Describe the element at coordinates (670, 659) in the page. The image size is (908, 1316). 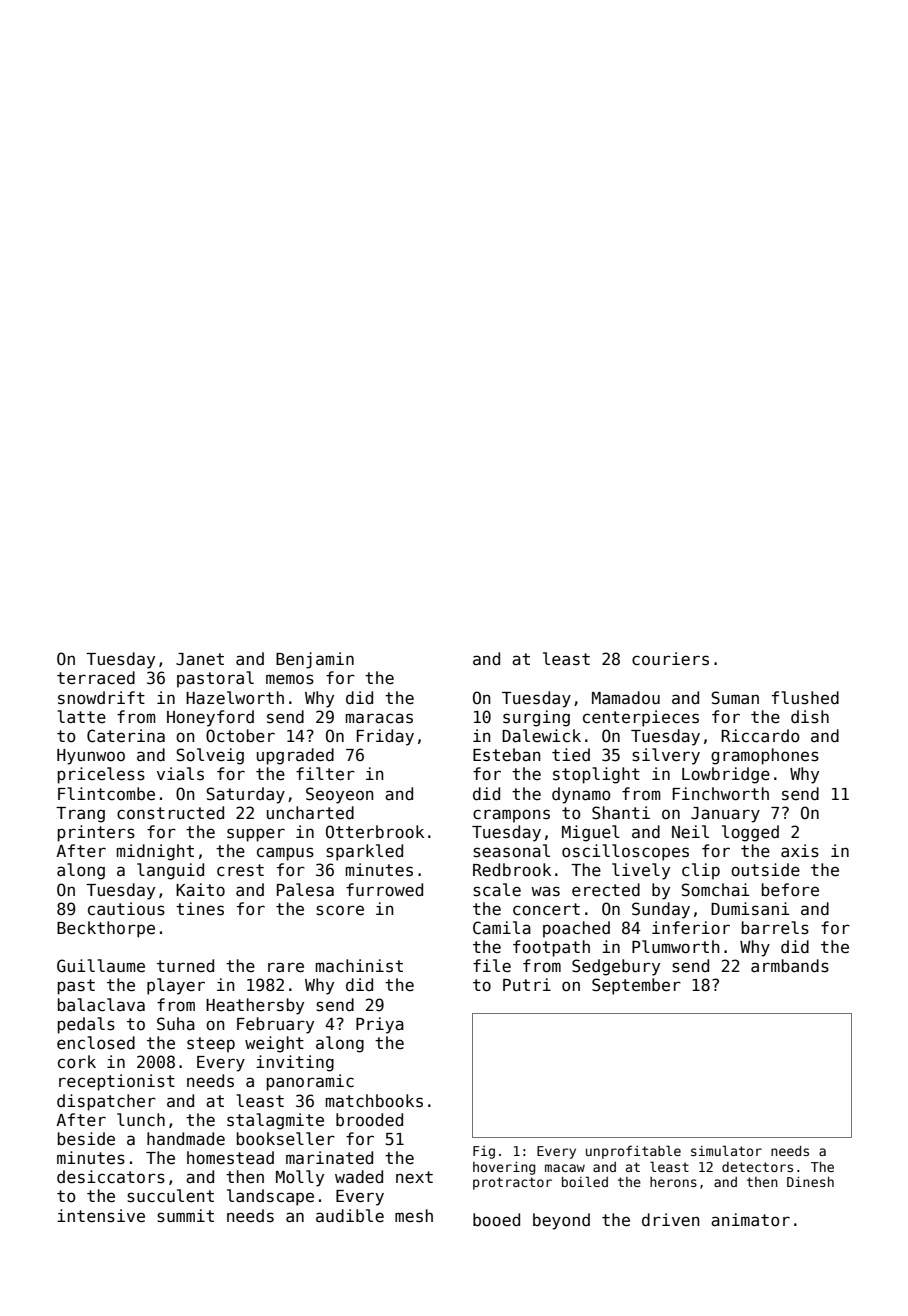
I see `couriers` at that location.
